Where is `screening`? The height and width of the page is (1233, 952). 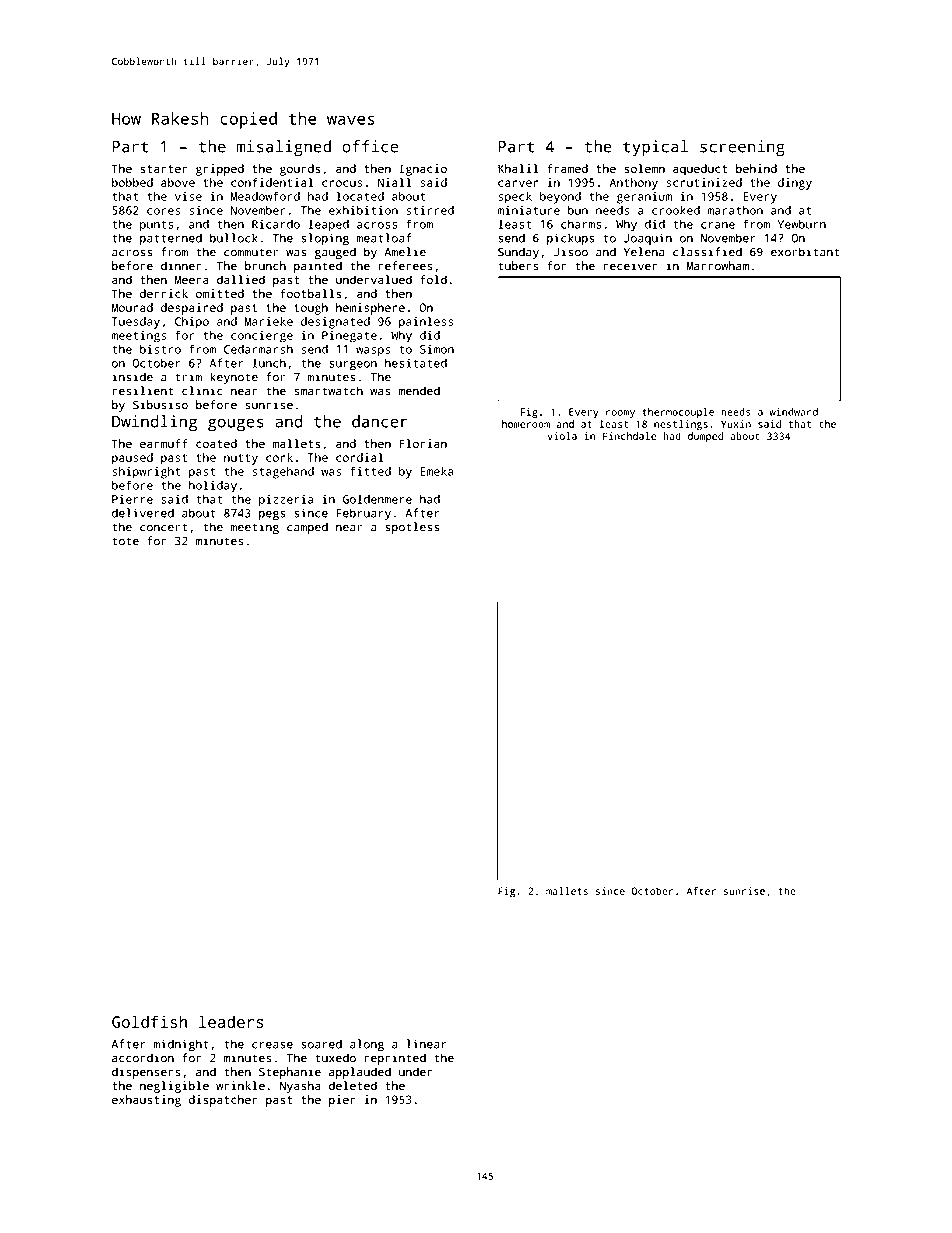 screening is located at coordinates (742, 148).
